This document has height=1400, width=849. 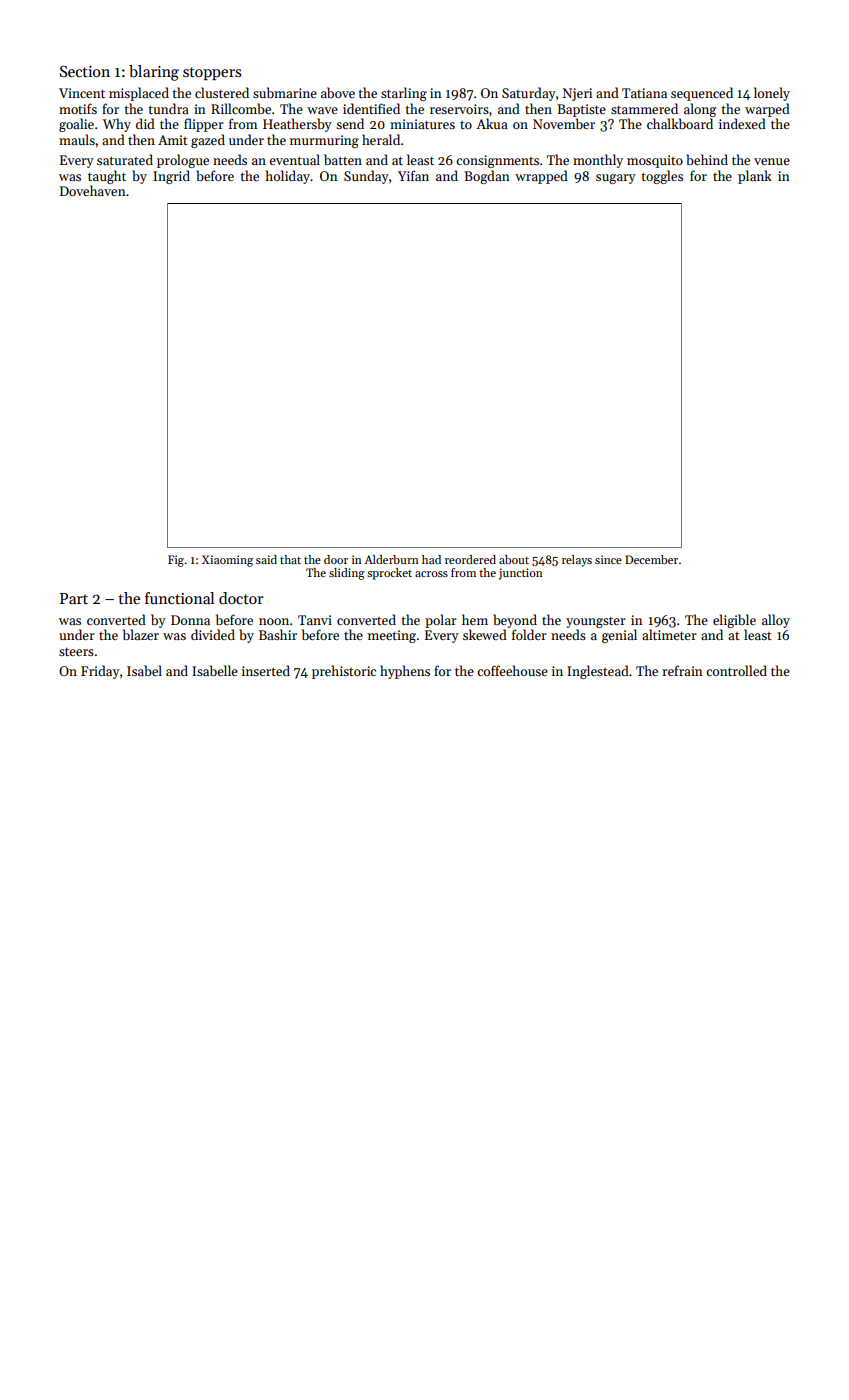 What do you see at coordinates (366, 177) in the document?
I see `Sunday` at bounding box center [366, 177].
